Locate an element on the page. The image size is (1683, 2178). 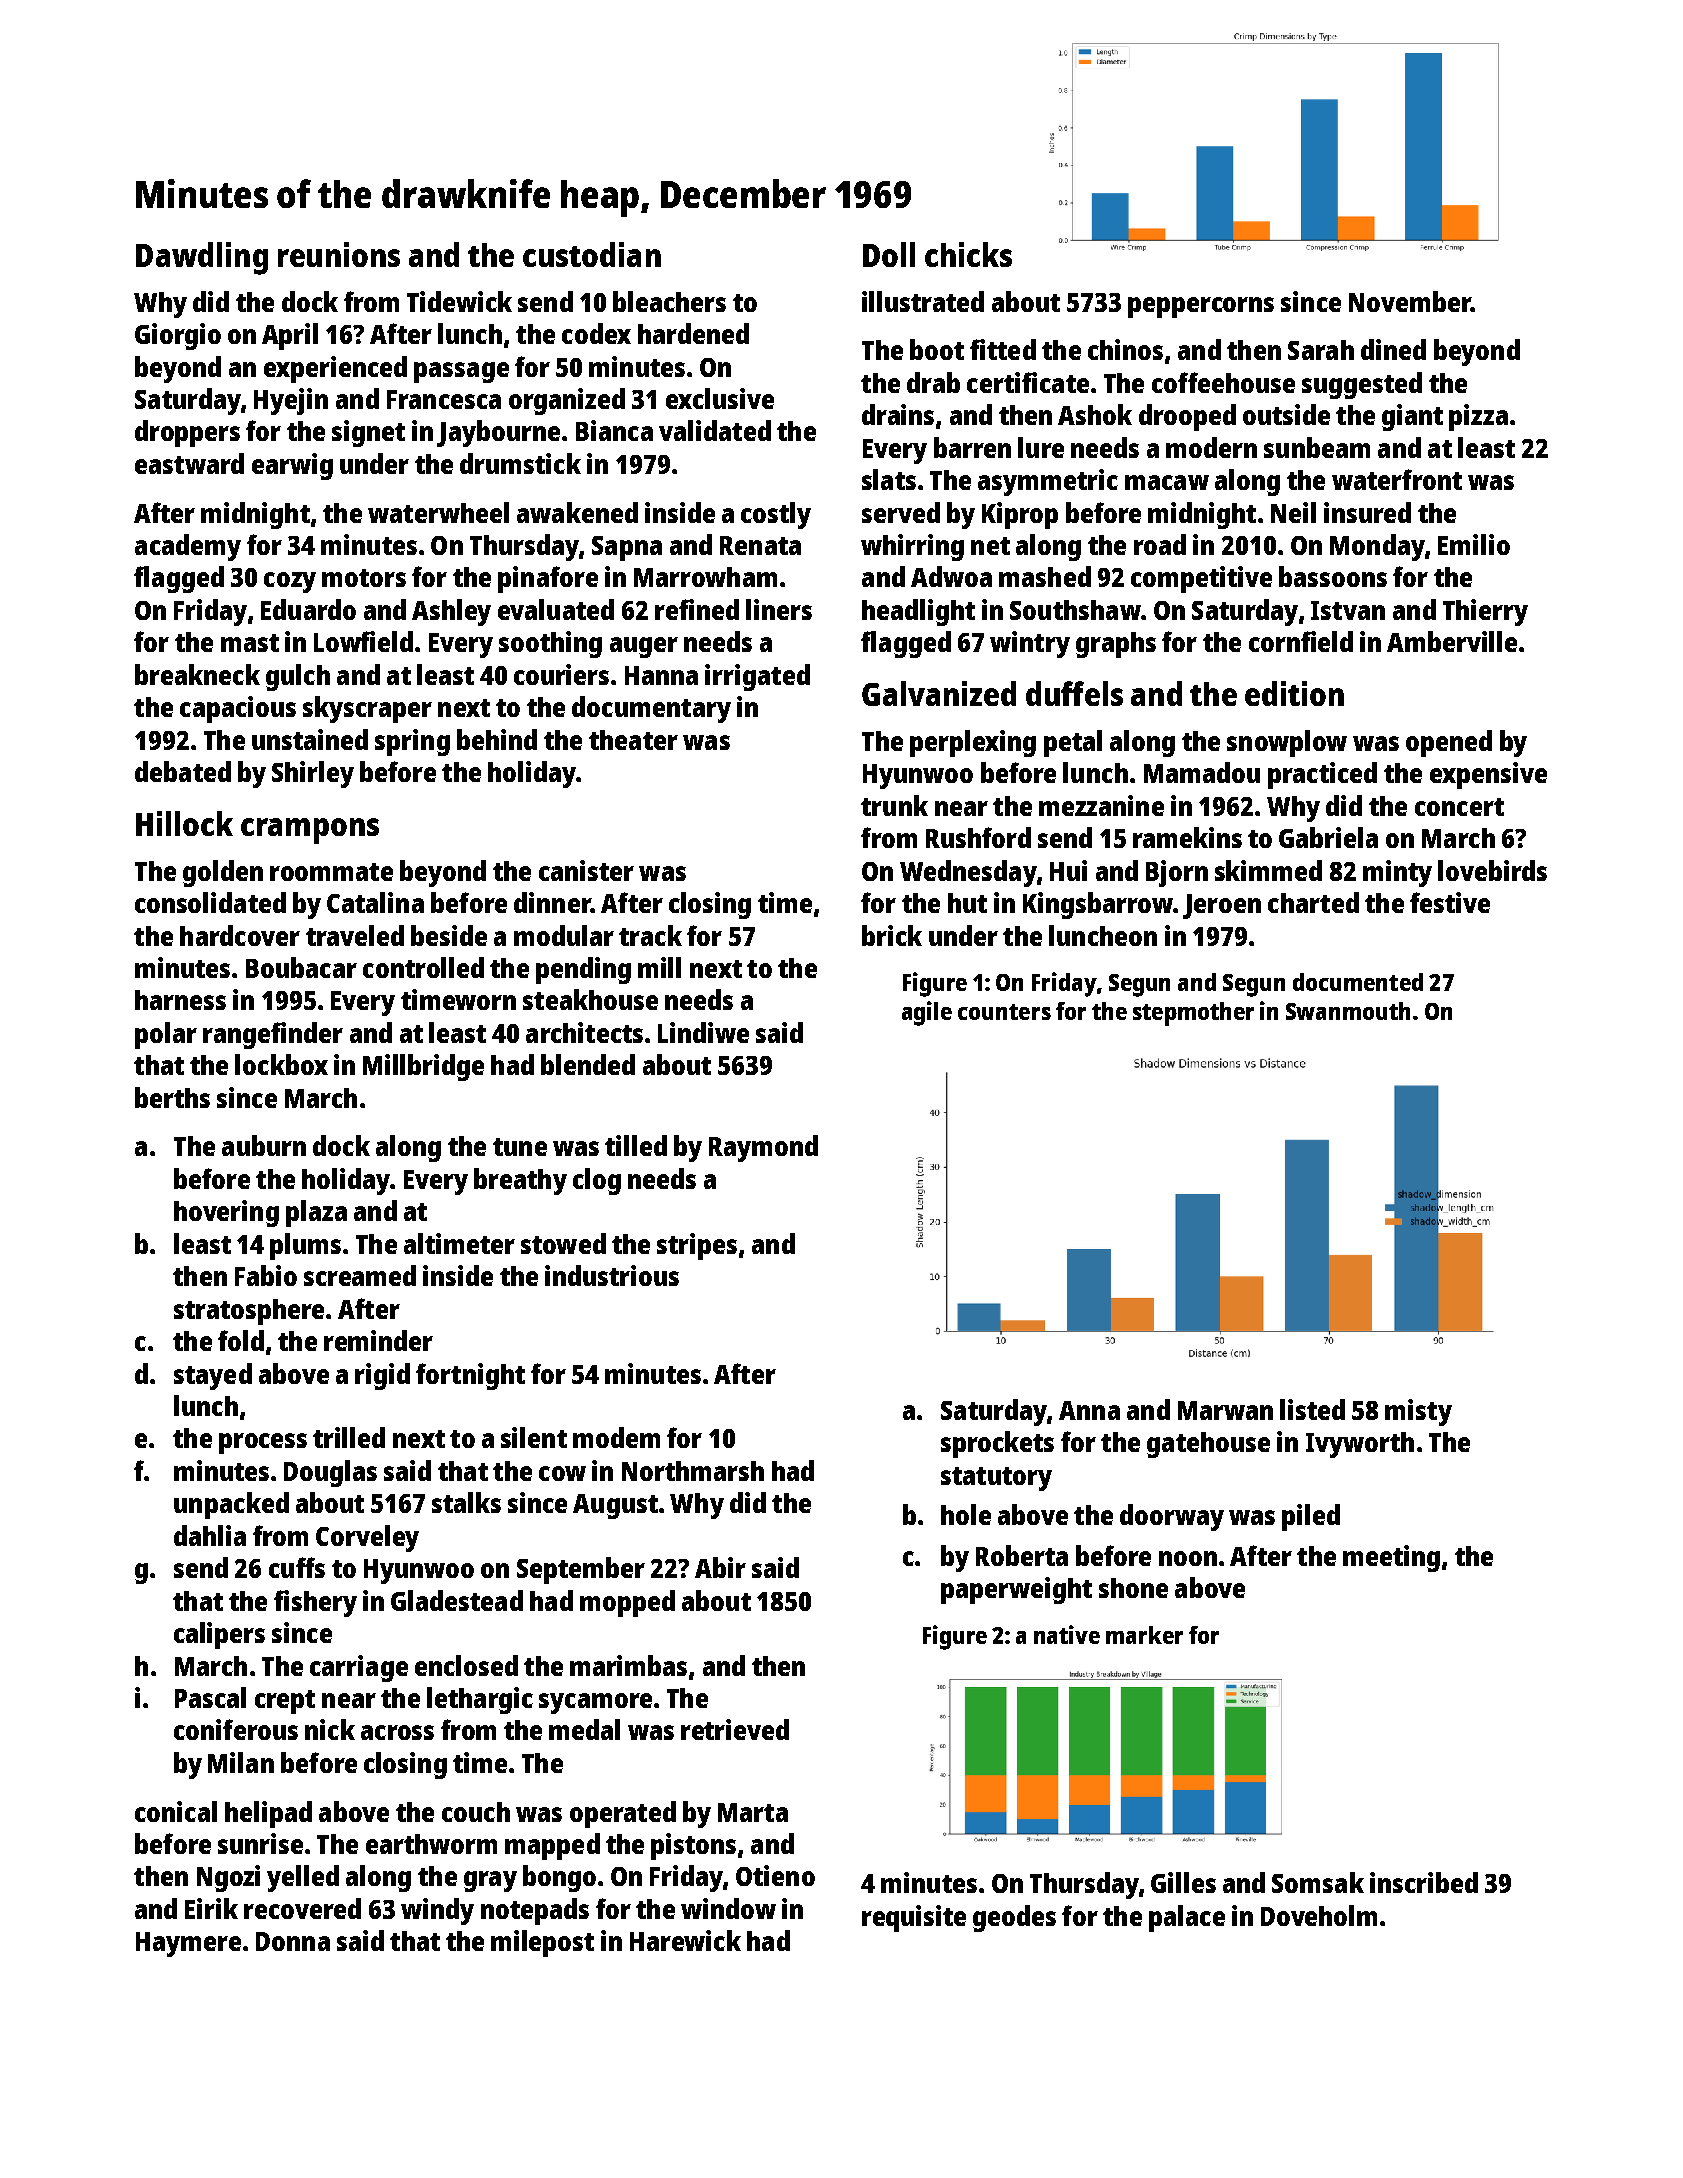
Haymere is located at coordinates (188, 1944).
